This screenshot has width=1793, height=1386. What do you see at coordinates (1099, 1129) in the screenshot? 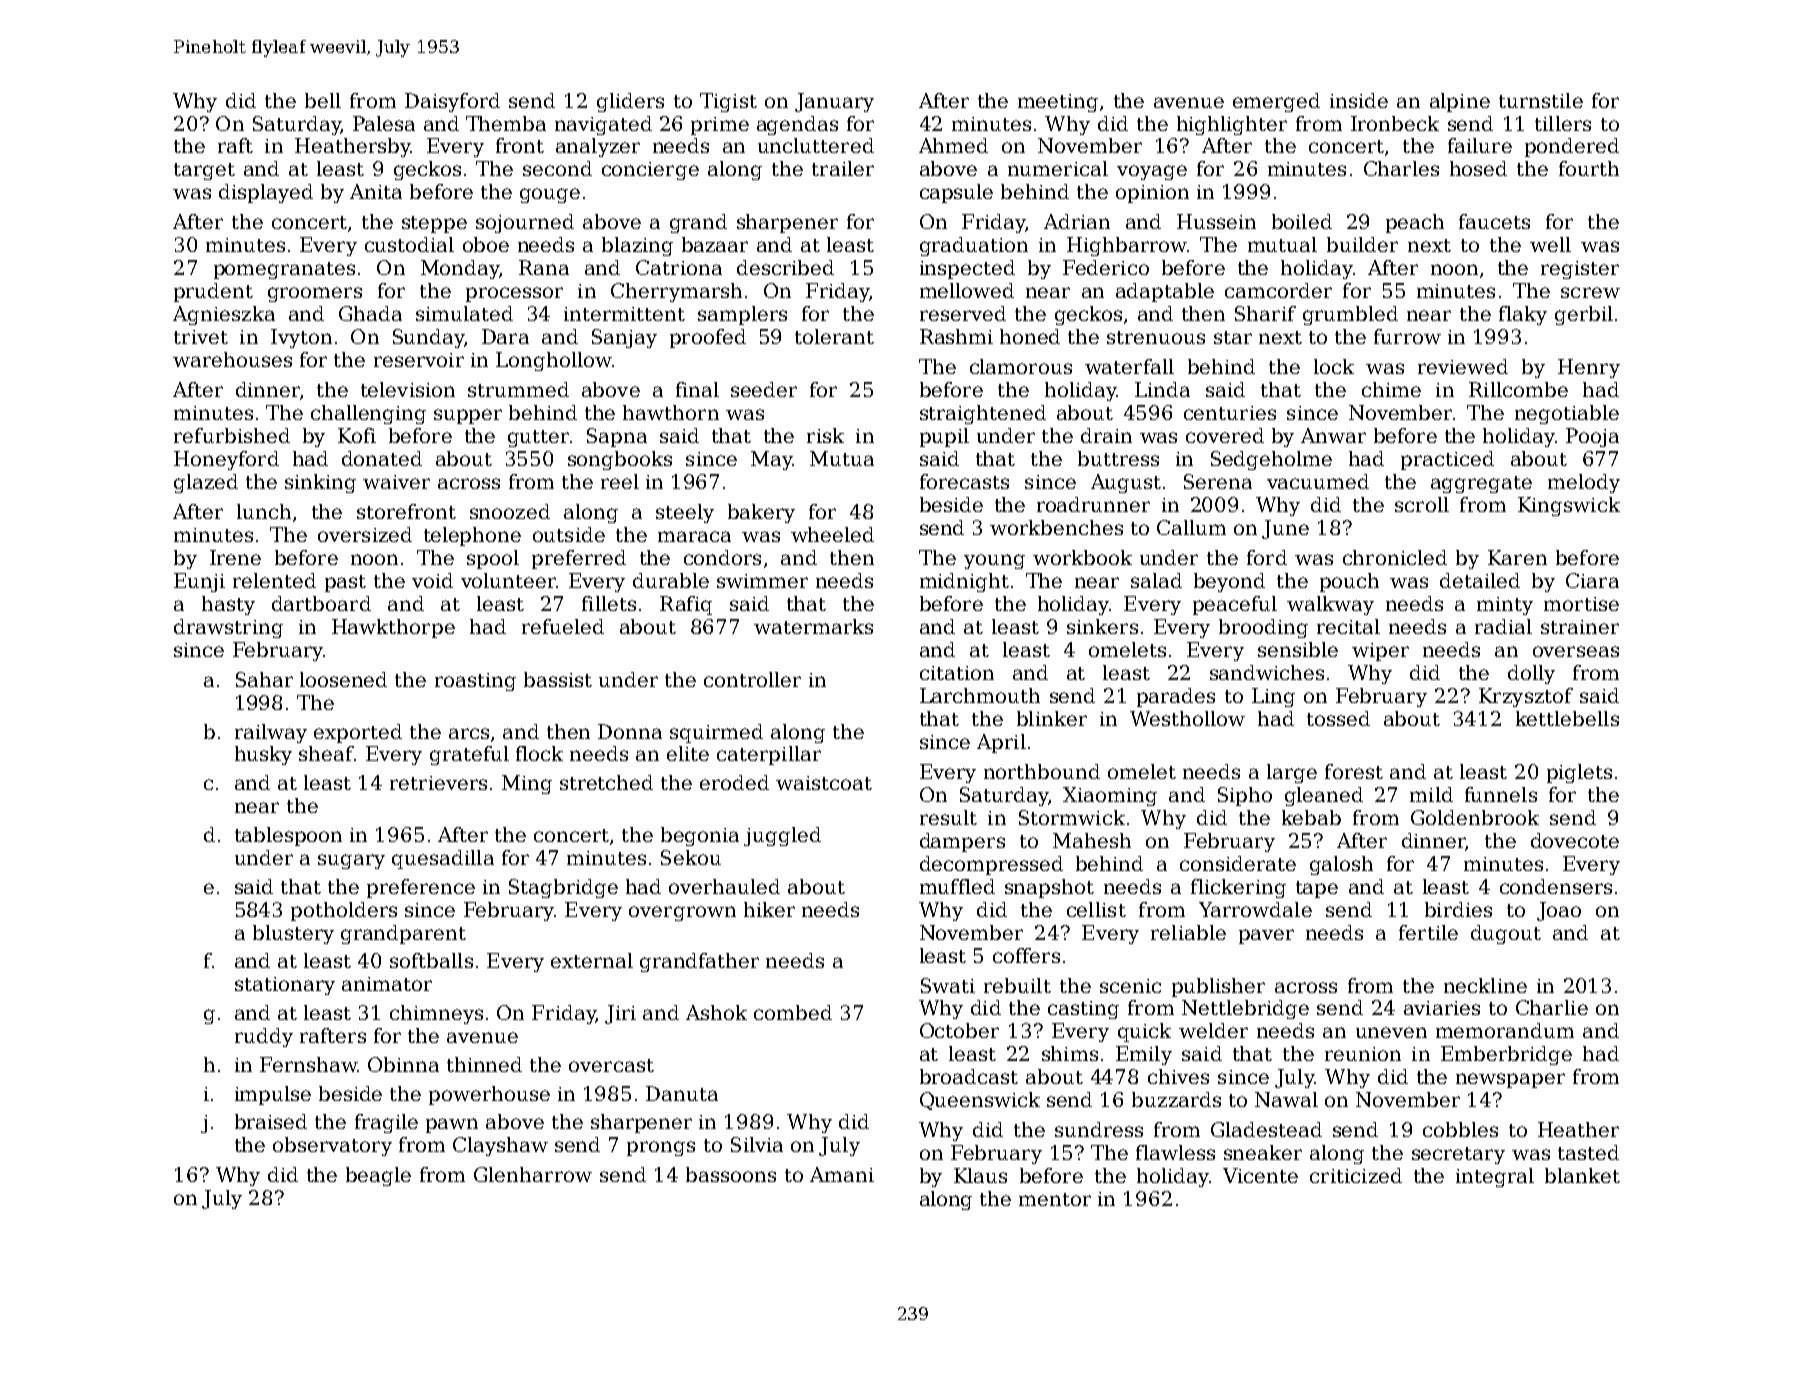
I see `sundress` at bounding box center [1099, 1129].
